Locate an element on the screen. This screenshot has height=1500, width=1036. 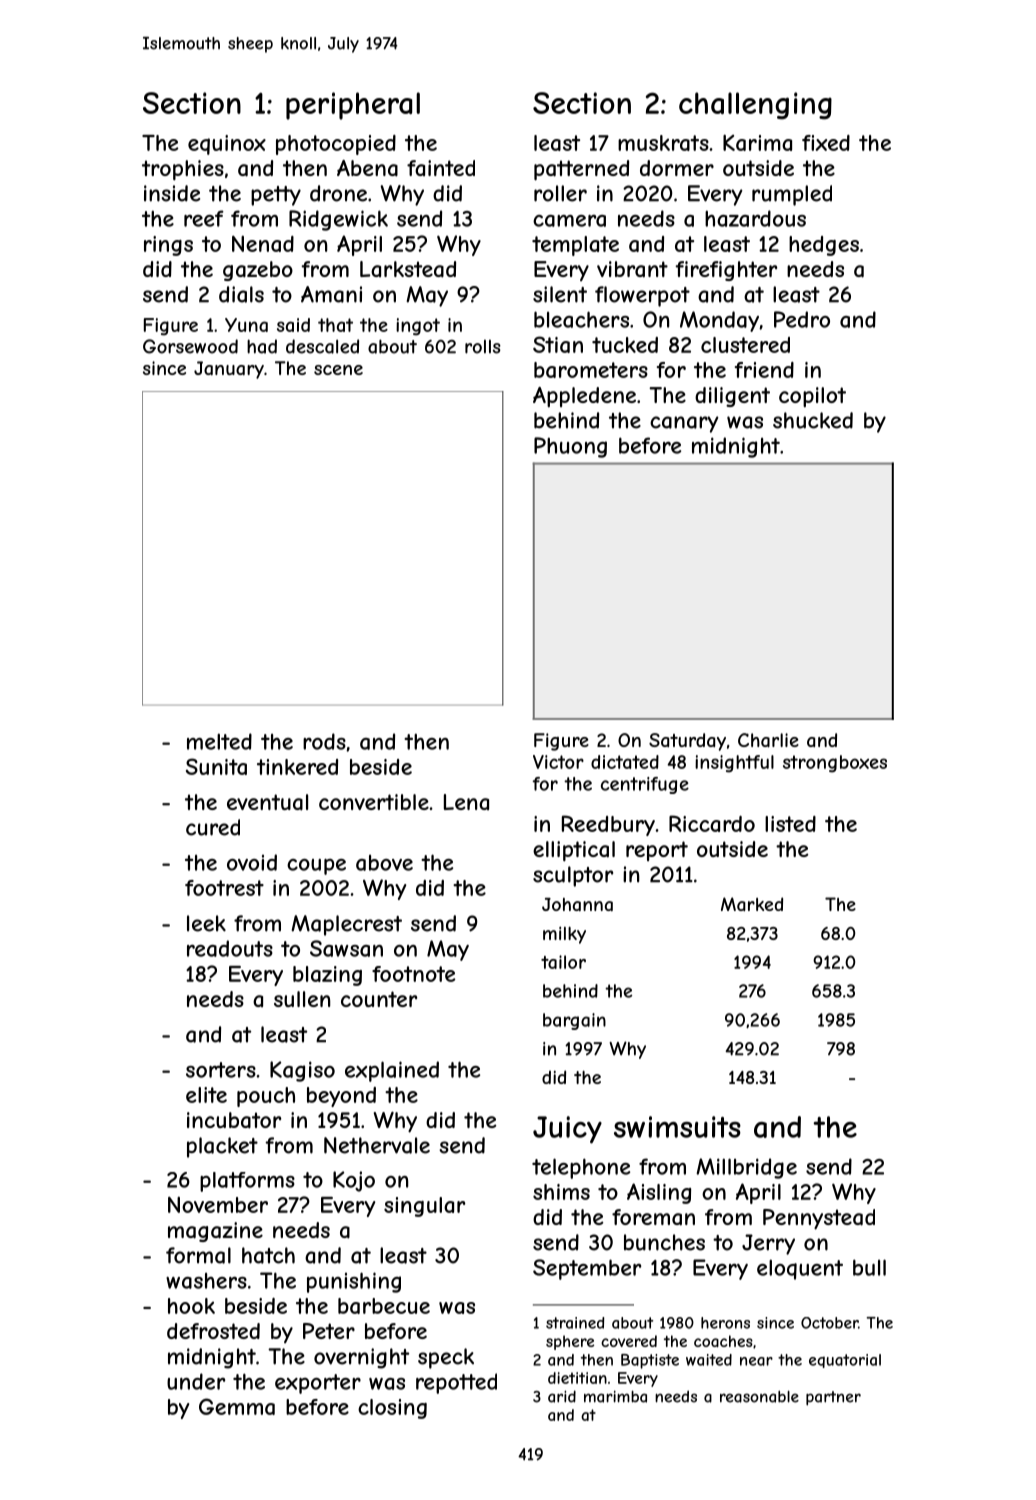
footnote is located at coordinates (414, 974).
